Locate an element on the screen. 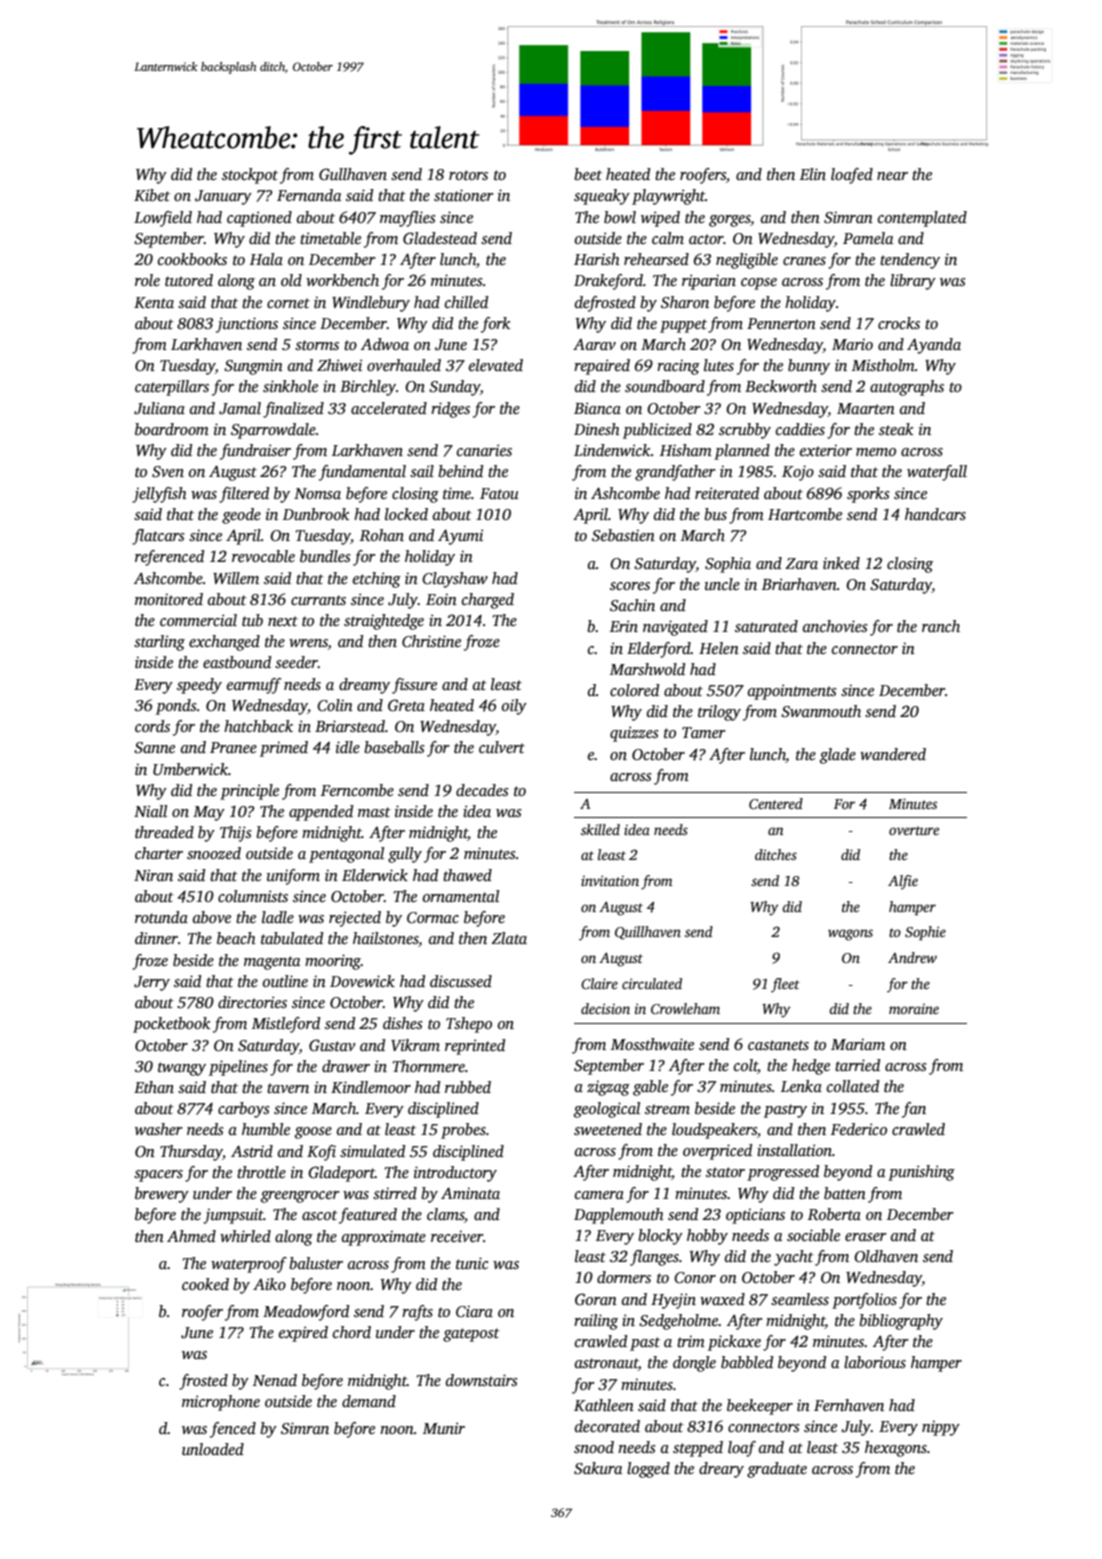 This screenshot has width=1102, height=1559. charged is located at coordinates (488, 601).
